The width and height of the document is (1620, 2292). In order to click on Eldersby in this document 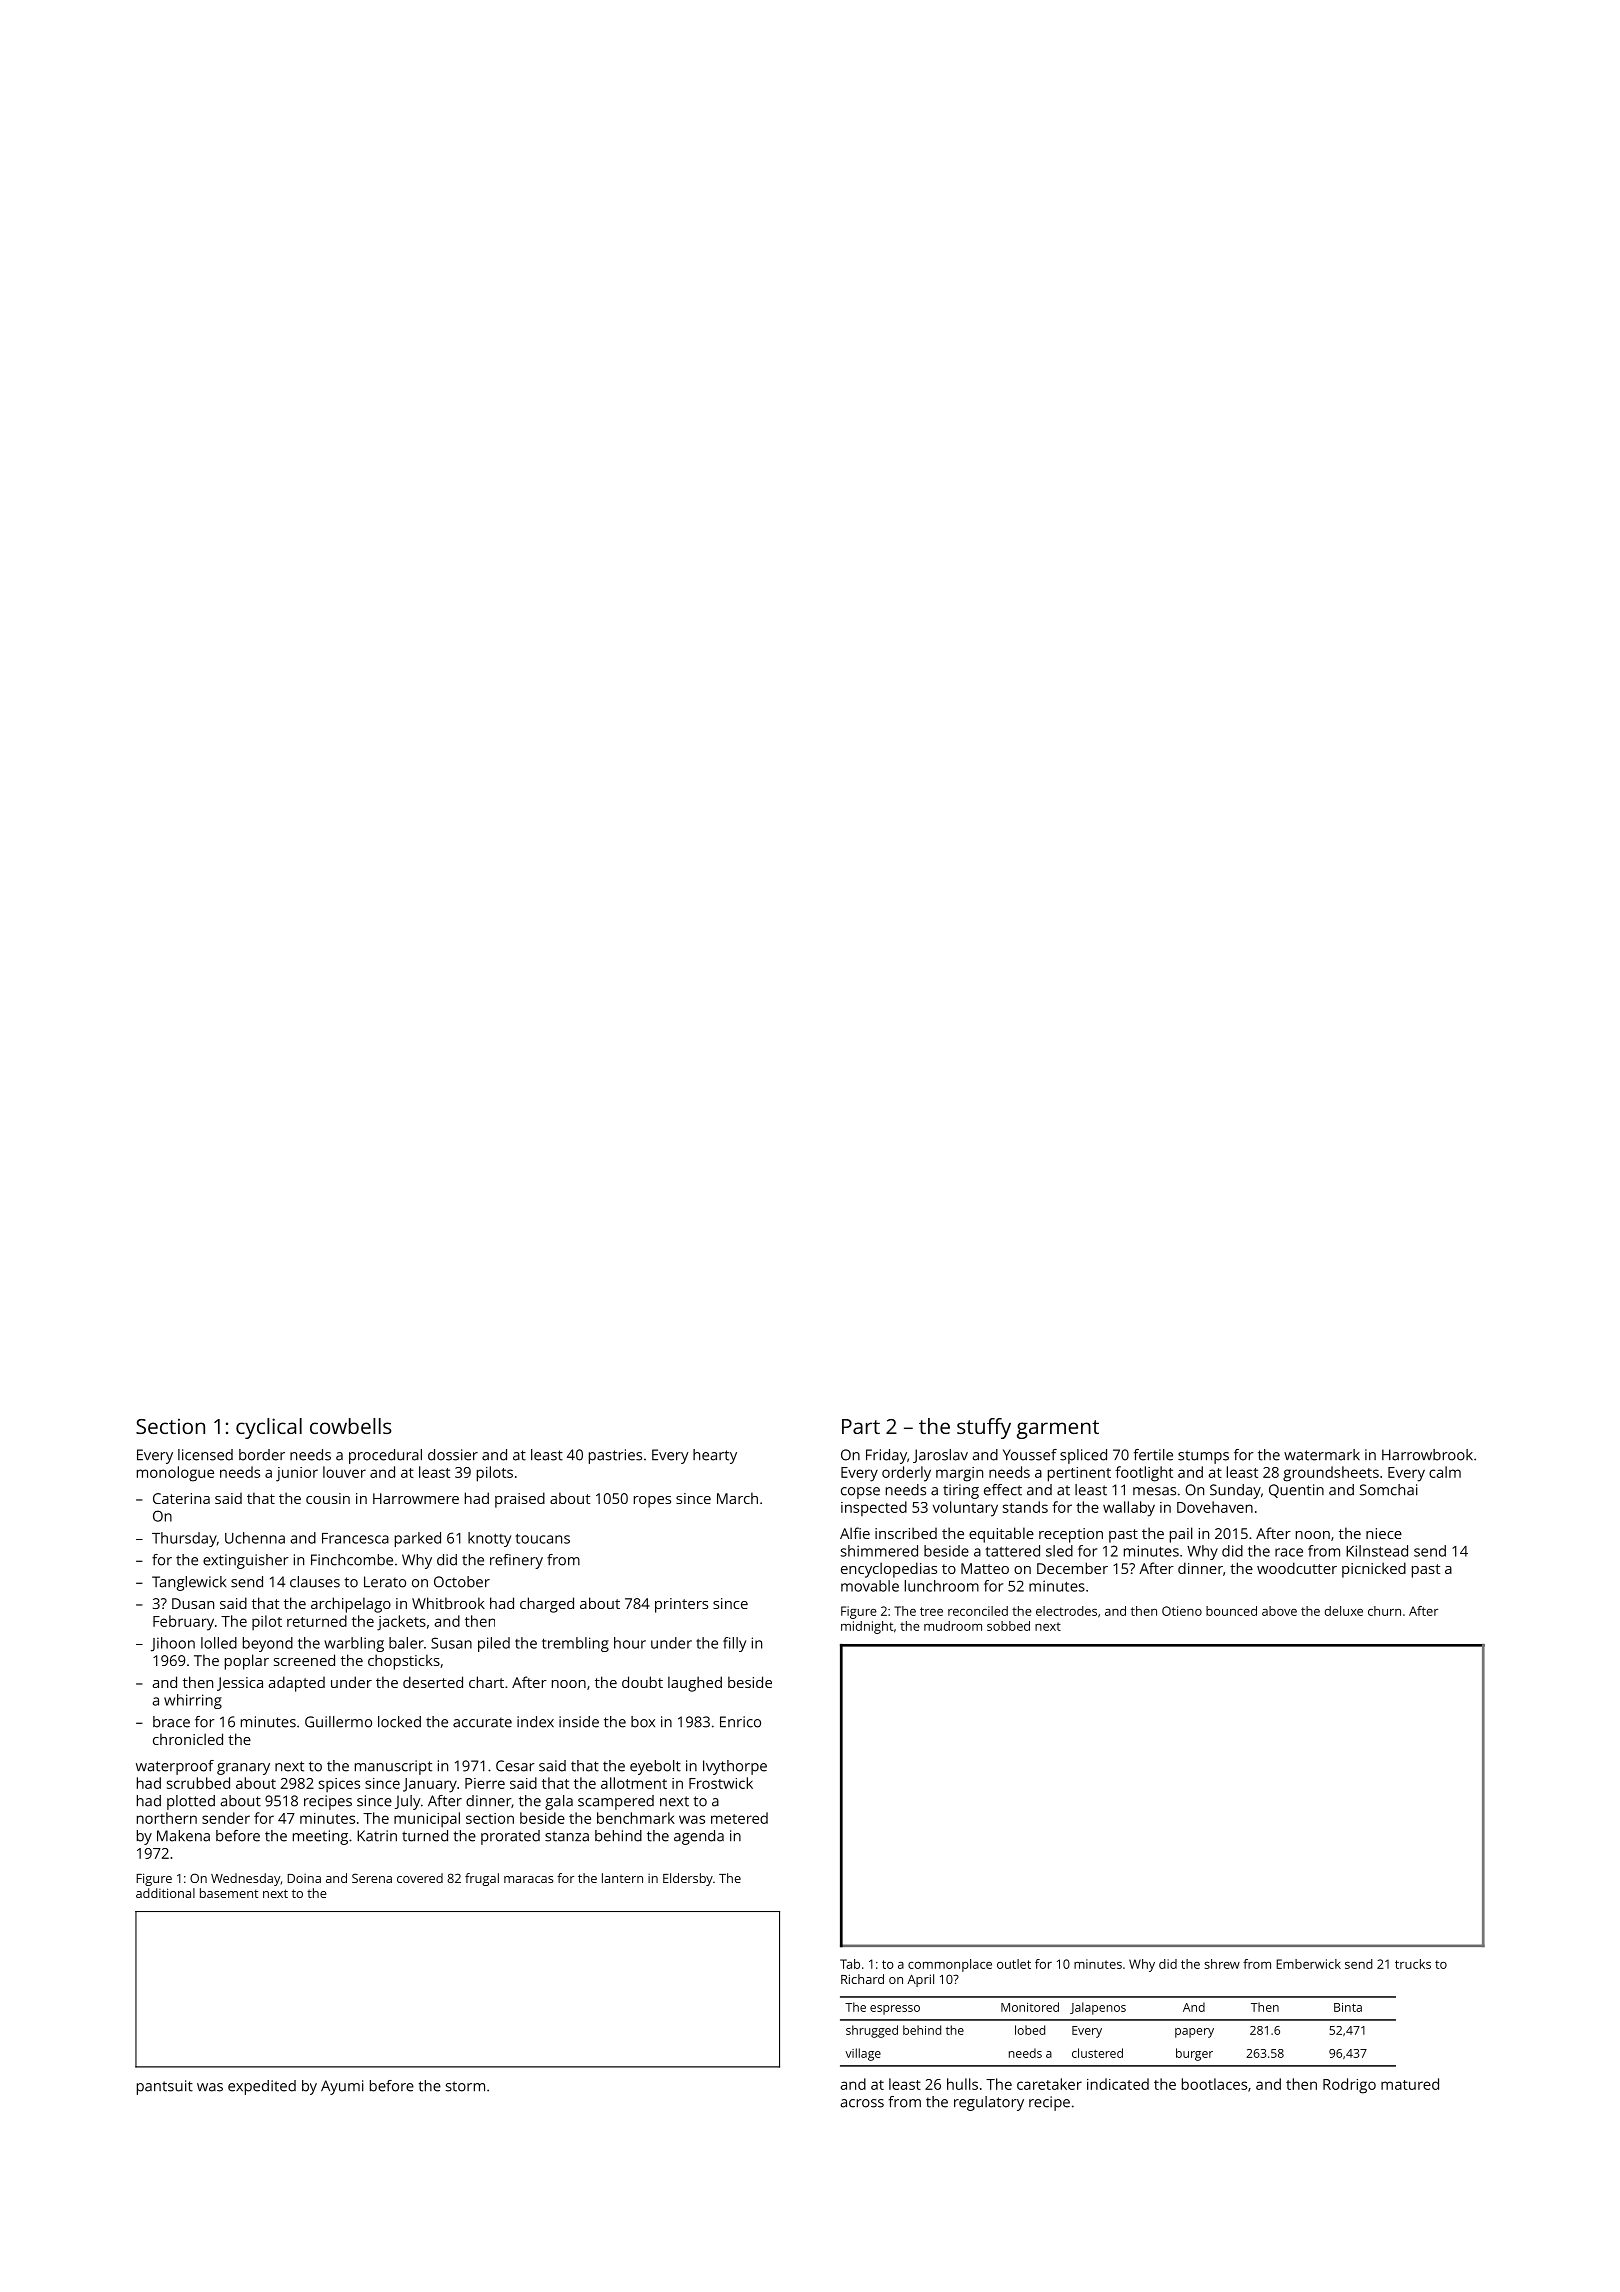, I will do `click(688, 1879)`.
